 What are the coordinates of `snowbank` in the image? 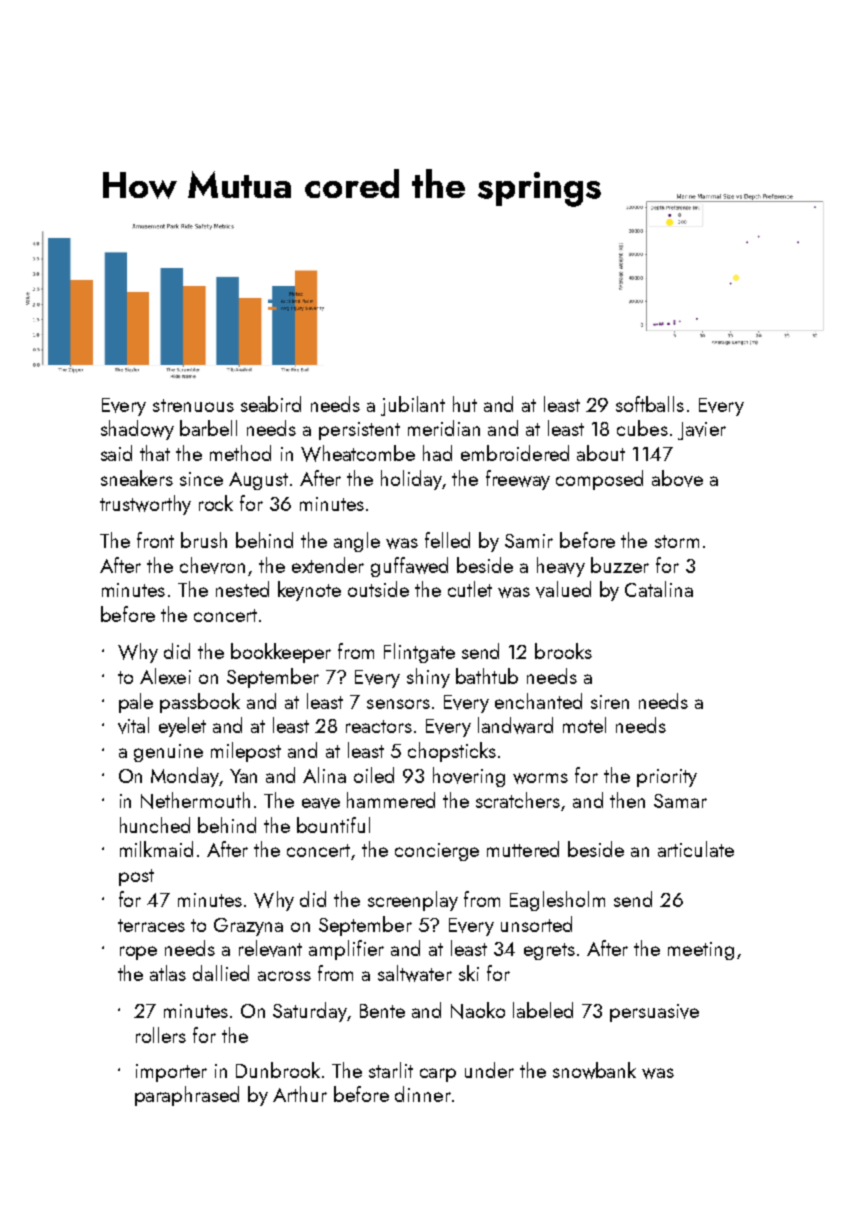 It's located at (594, 1070).
